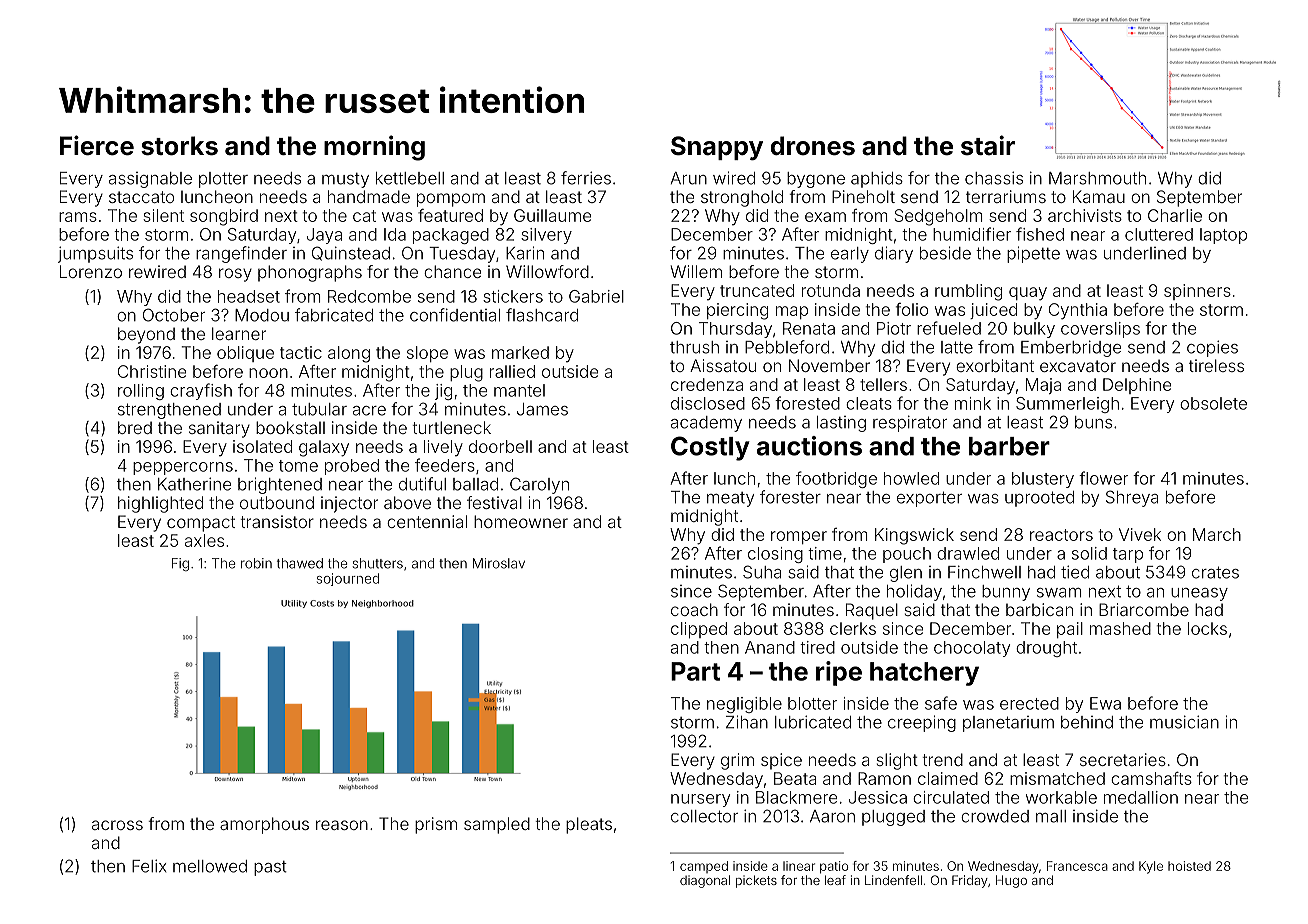 The height and width of the screenshot is (924, 1308). Describe the element at coordinates (695, 671) in the screenshot. I see `Part` at that location.
